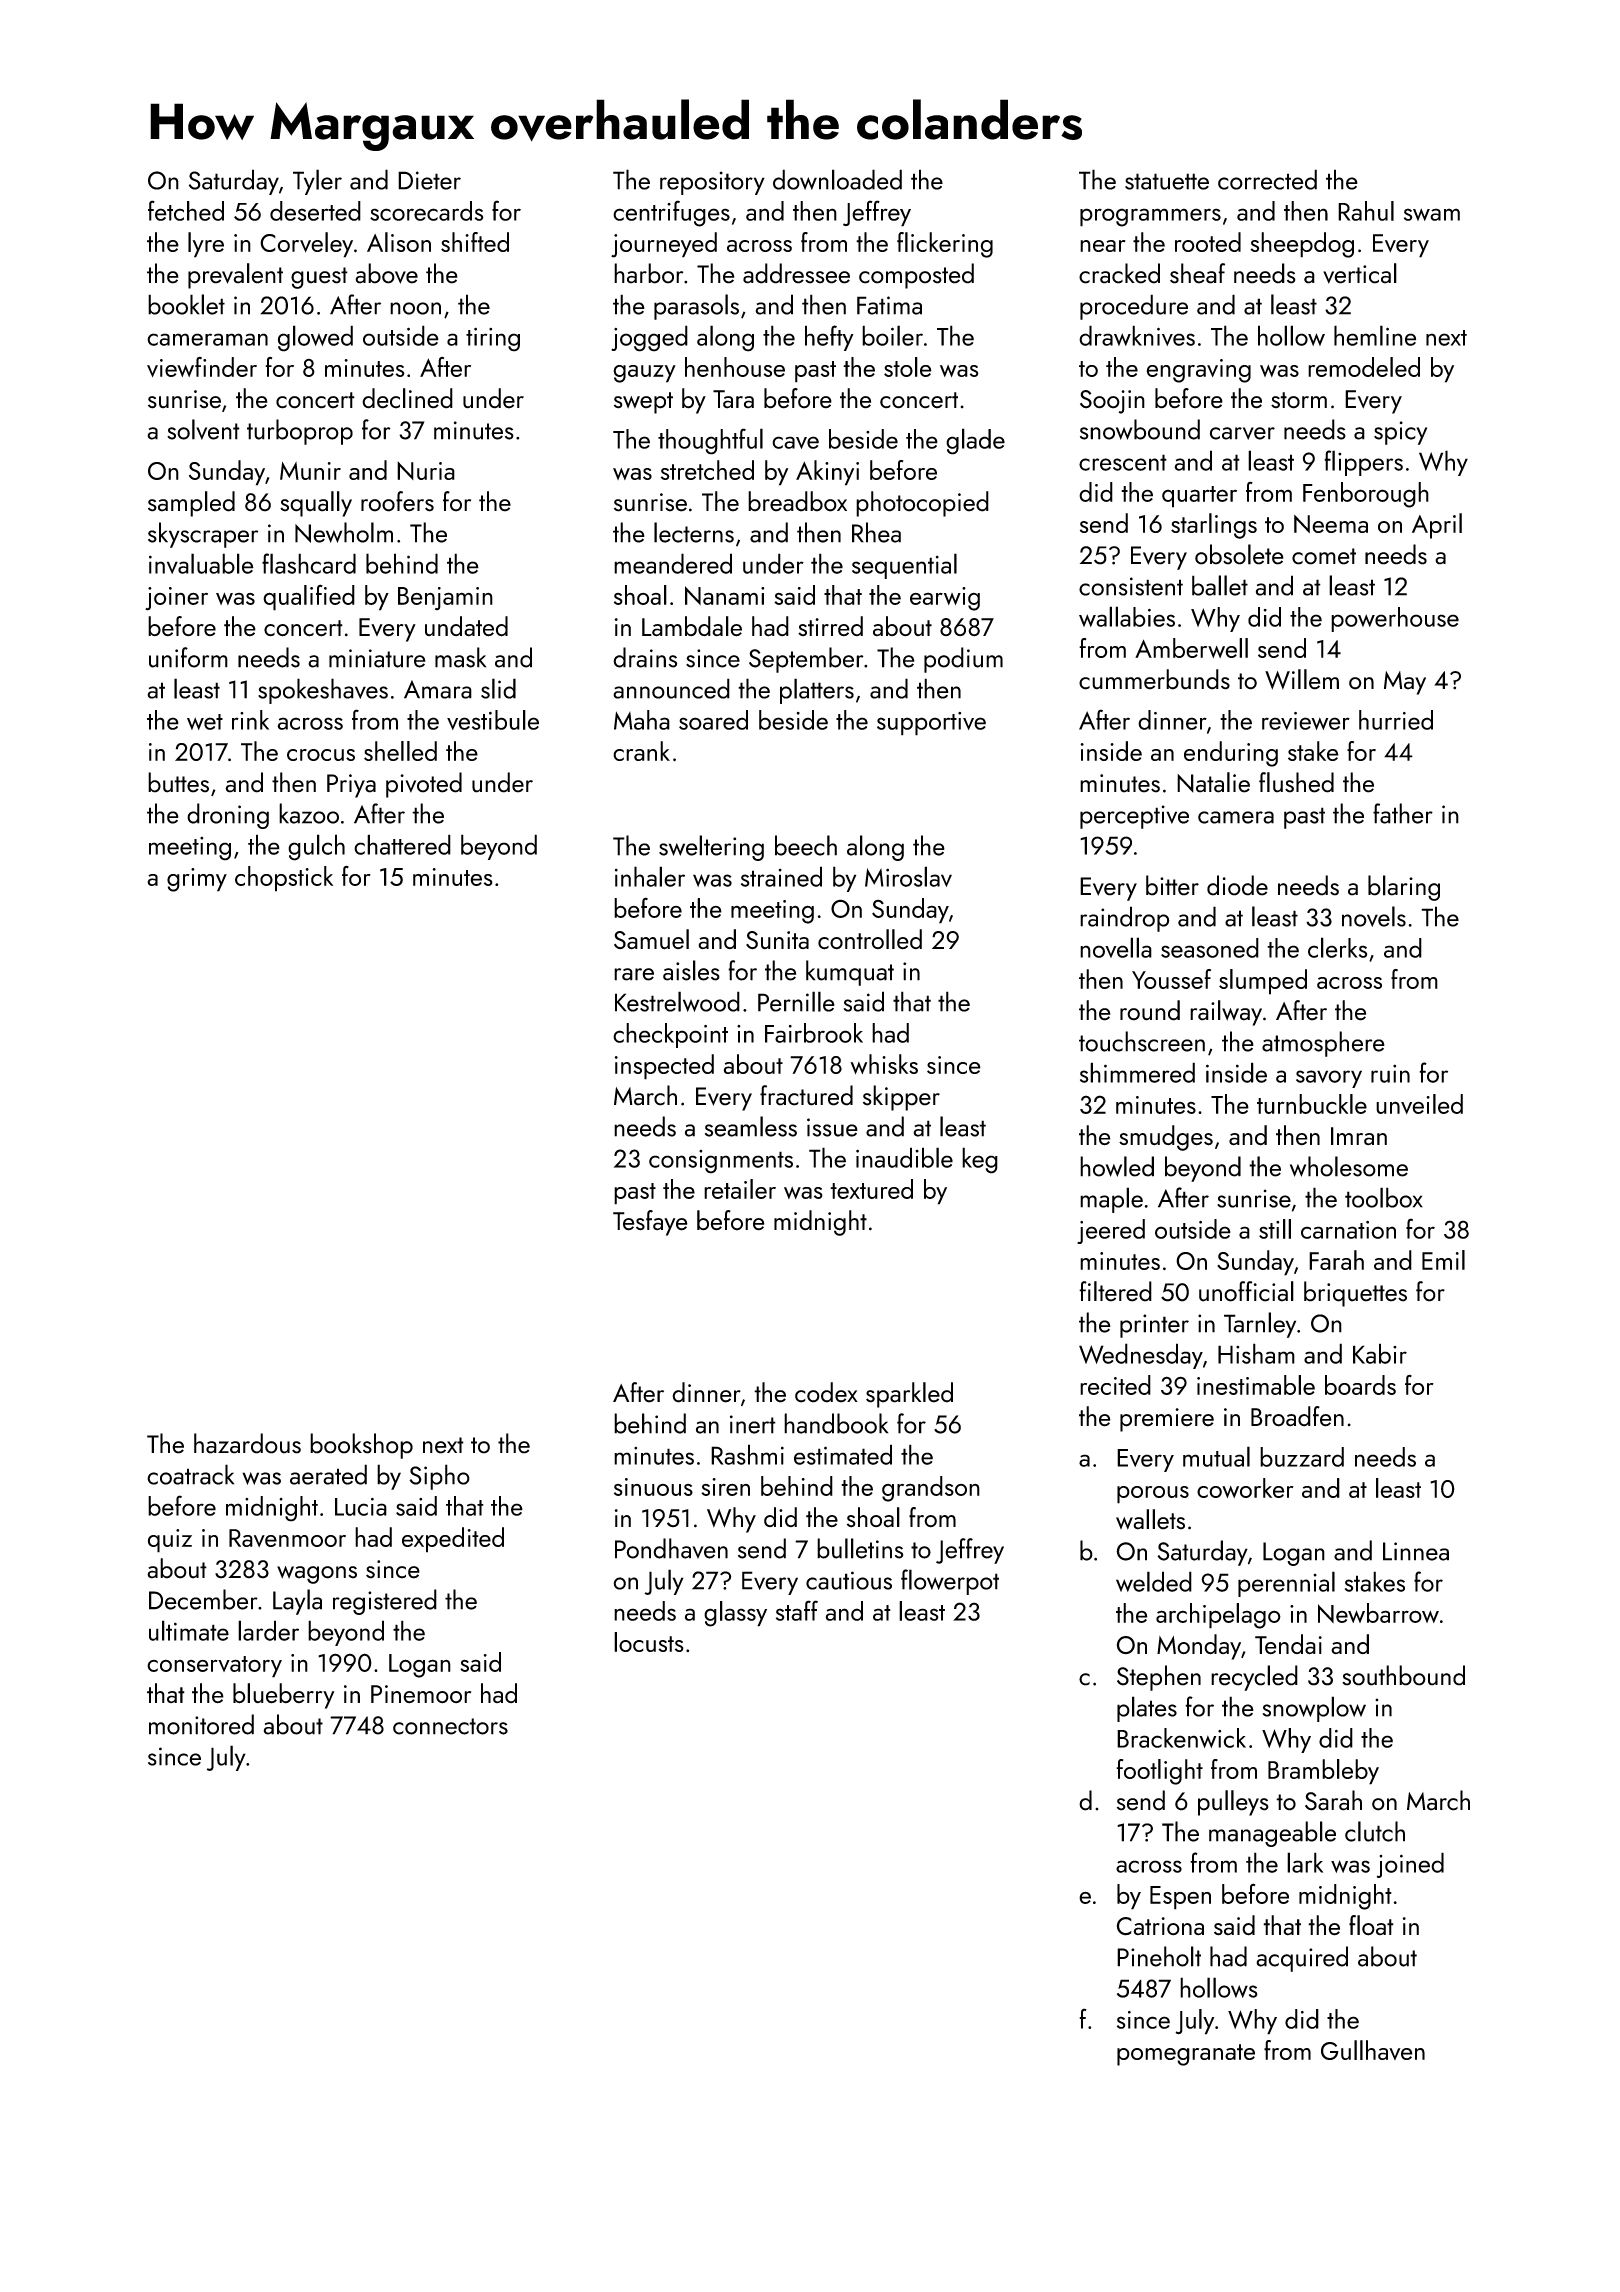  What do you see at coordinates (1256, 1385) in the page?
I see `inestimable` at bounding box center [1256, 1385].
